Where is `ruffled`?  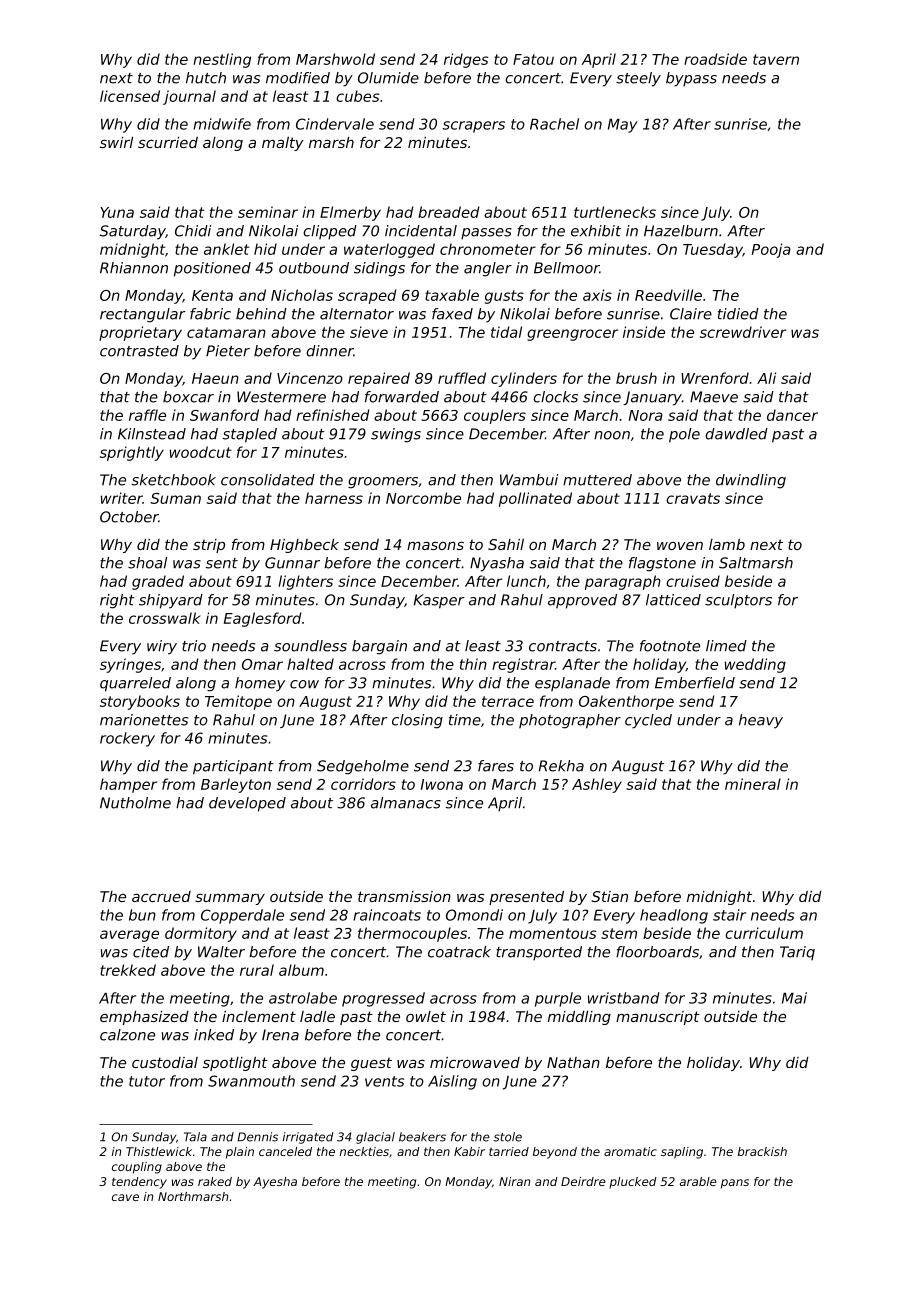 ruffled is located at coordinates (462, 378).
